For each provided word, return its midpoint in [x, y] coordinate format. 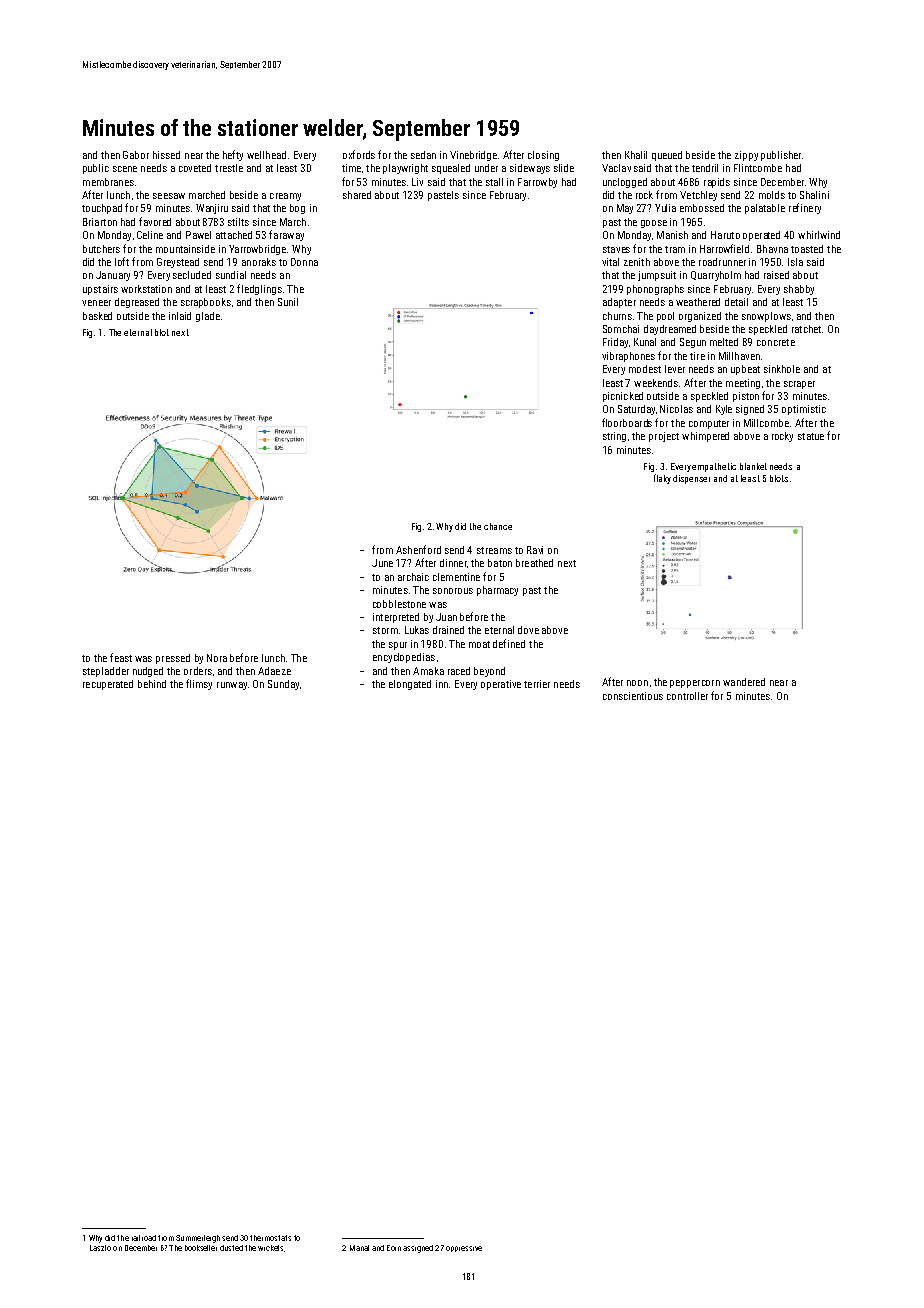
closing [543, 156]
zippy [746, 156]
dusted [231, 1248]
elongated [410, 685]
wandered [744, 682]
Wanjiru [212, 209]
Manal [359, 1248]
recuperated [108, 685]
